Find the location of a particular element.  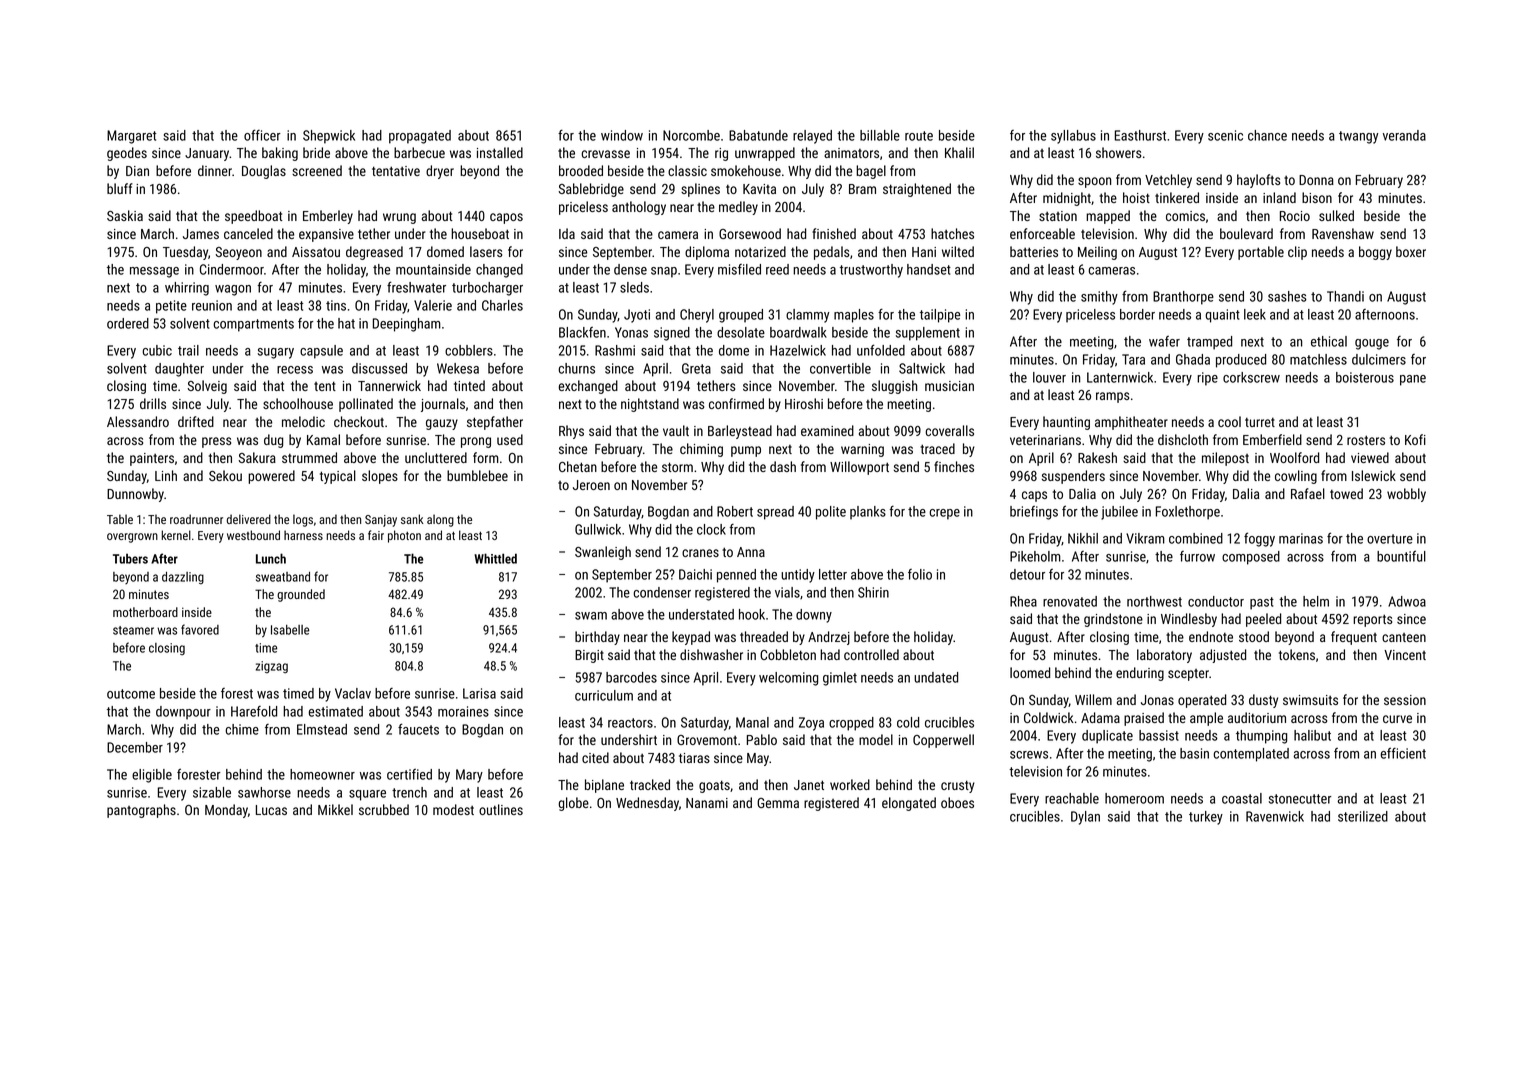

Rakesh is located at coordinates (1097, 457).
